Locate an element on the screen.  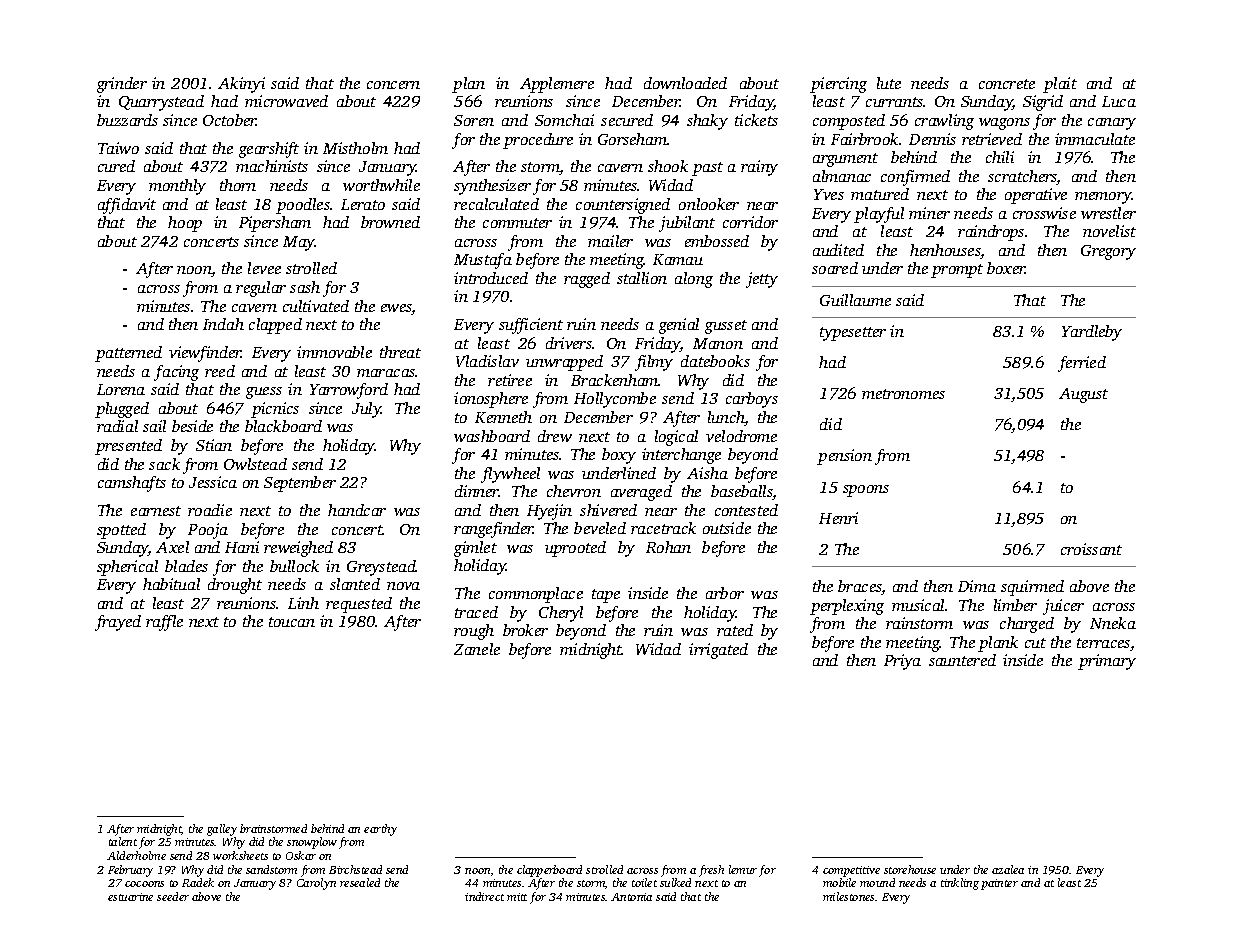
azalea is located at coordinates (1008, 869).
